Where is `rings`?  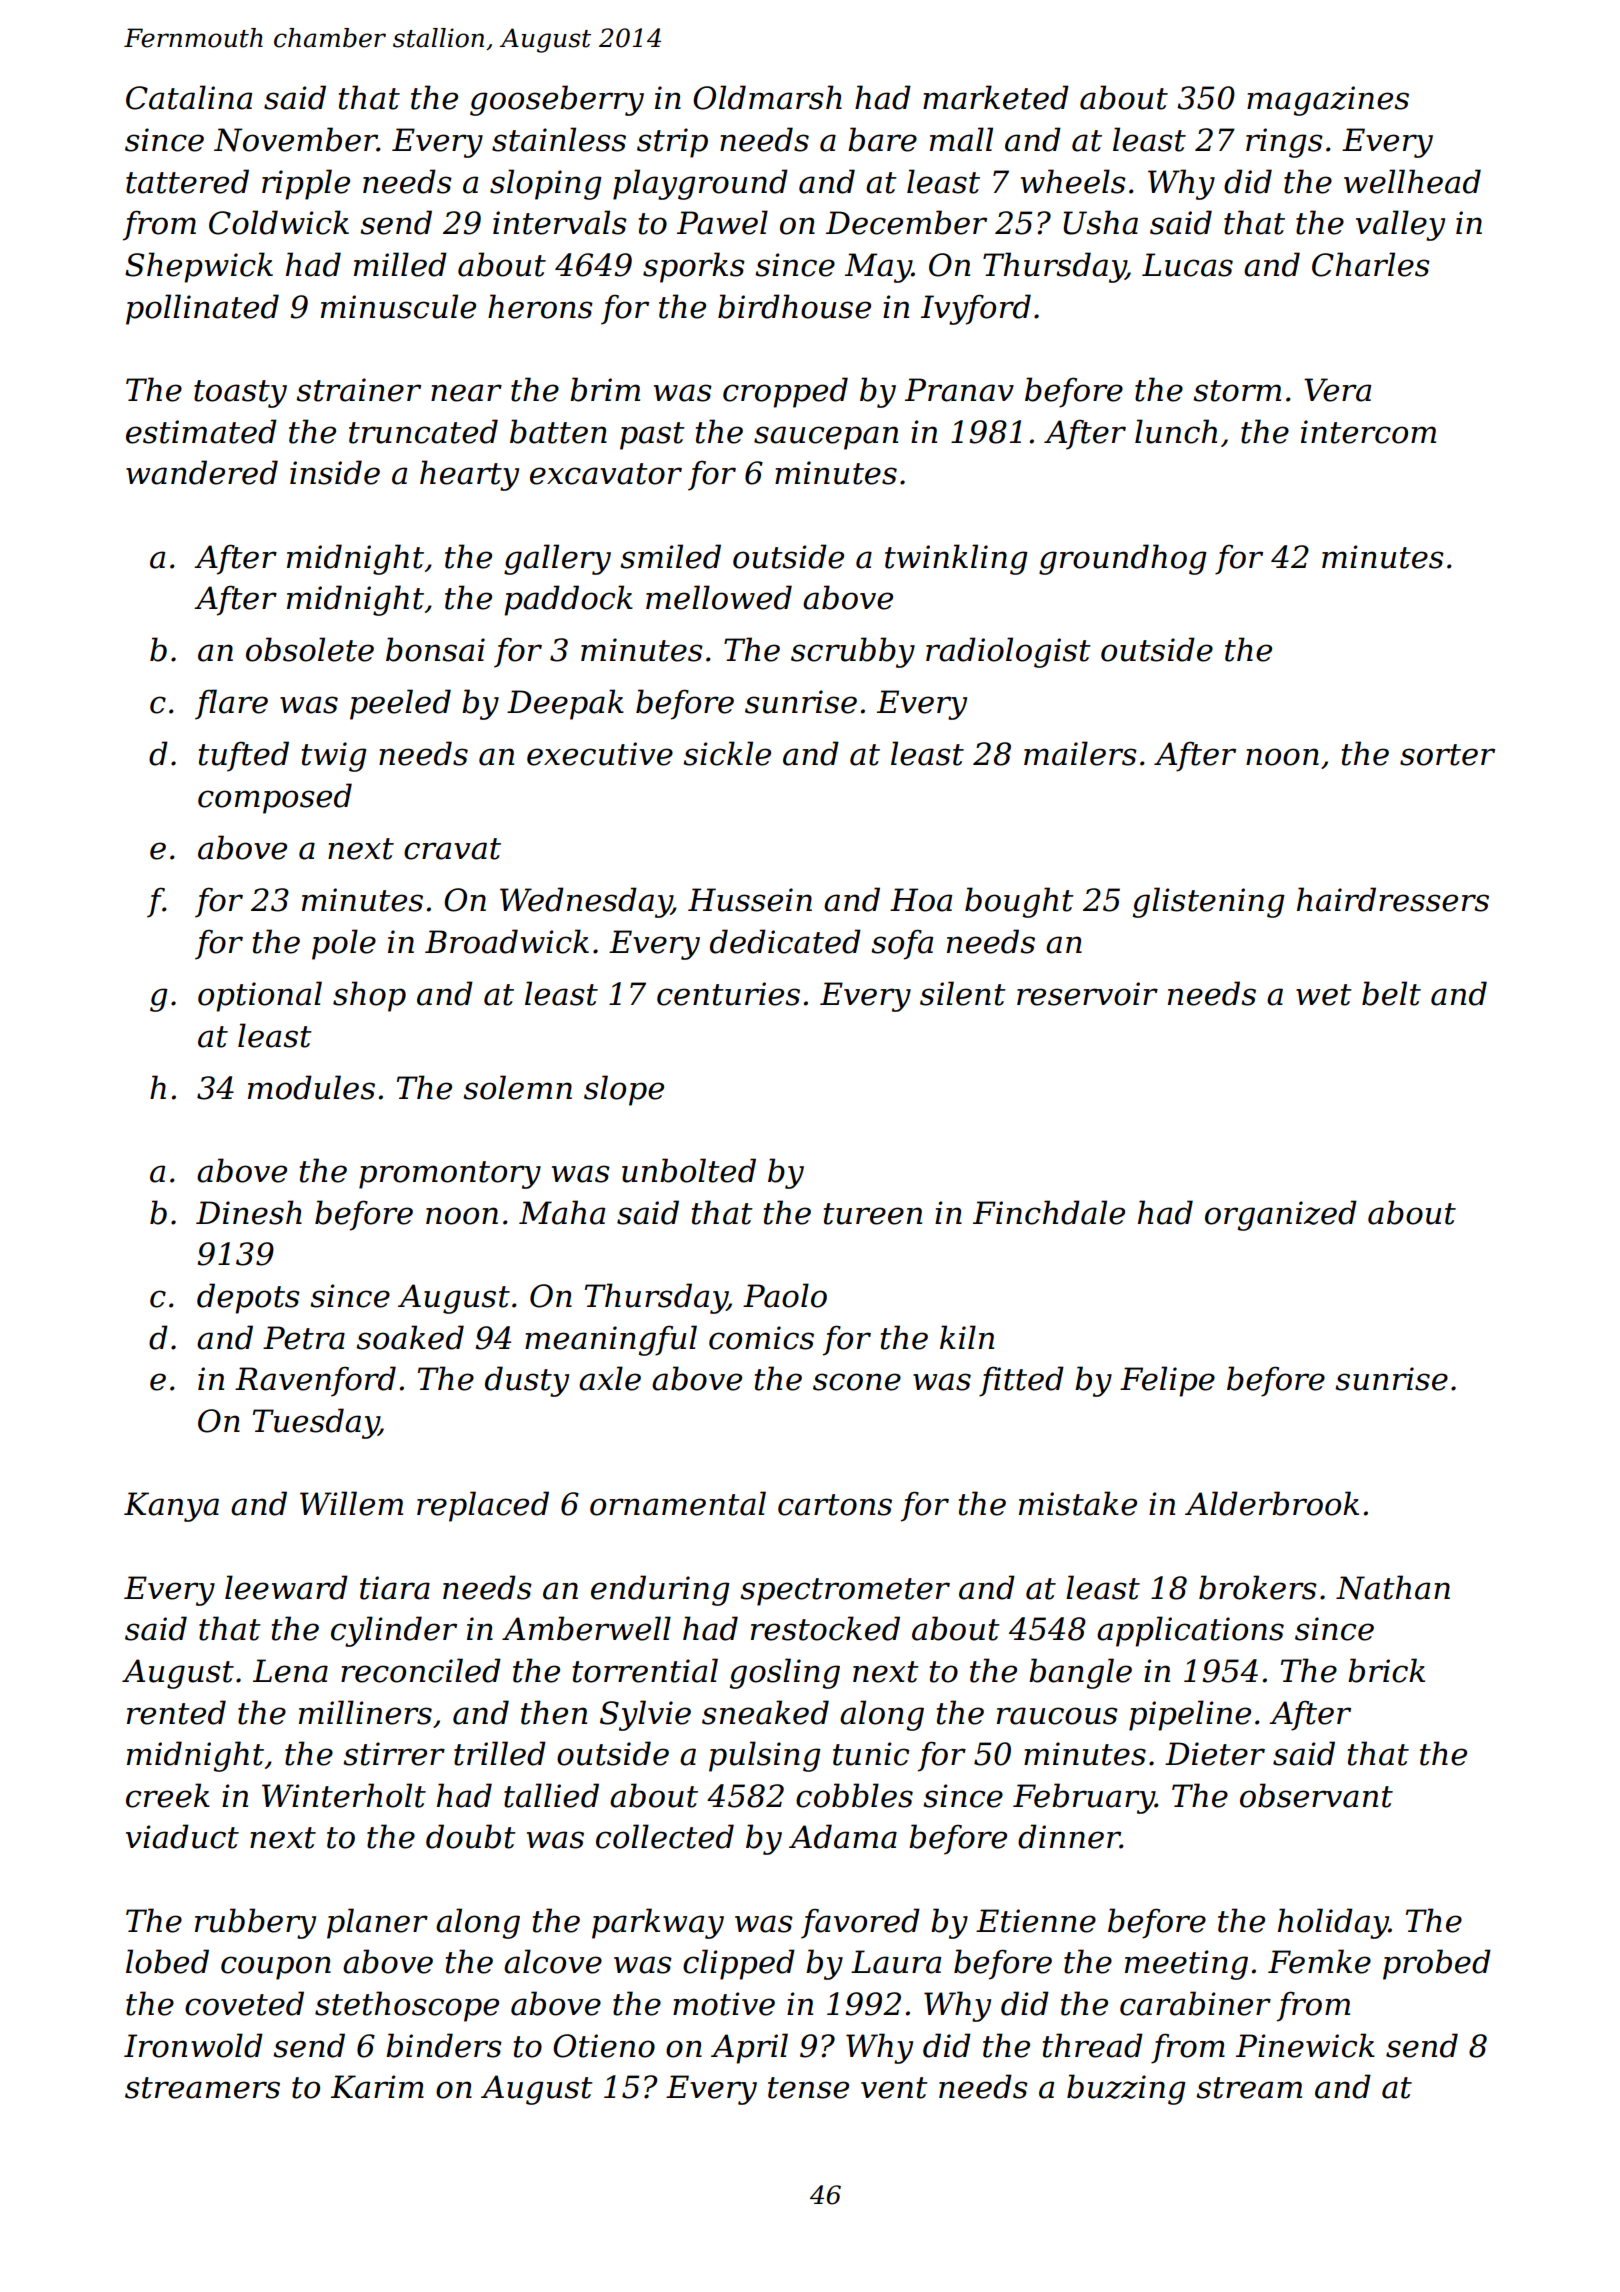 rings is located at coordinates (1284, 143).
